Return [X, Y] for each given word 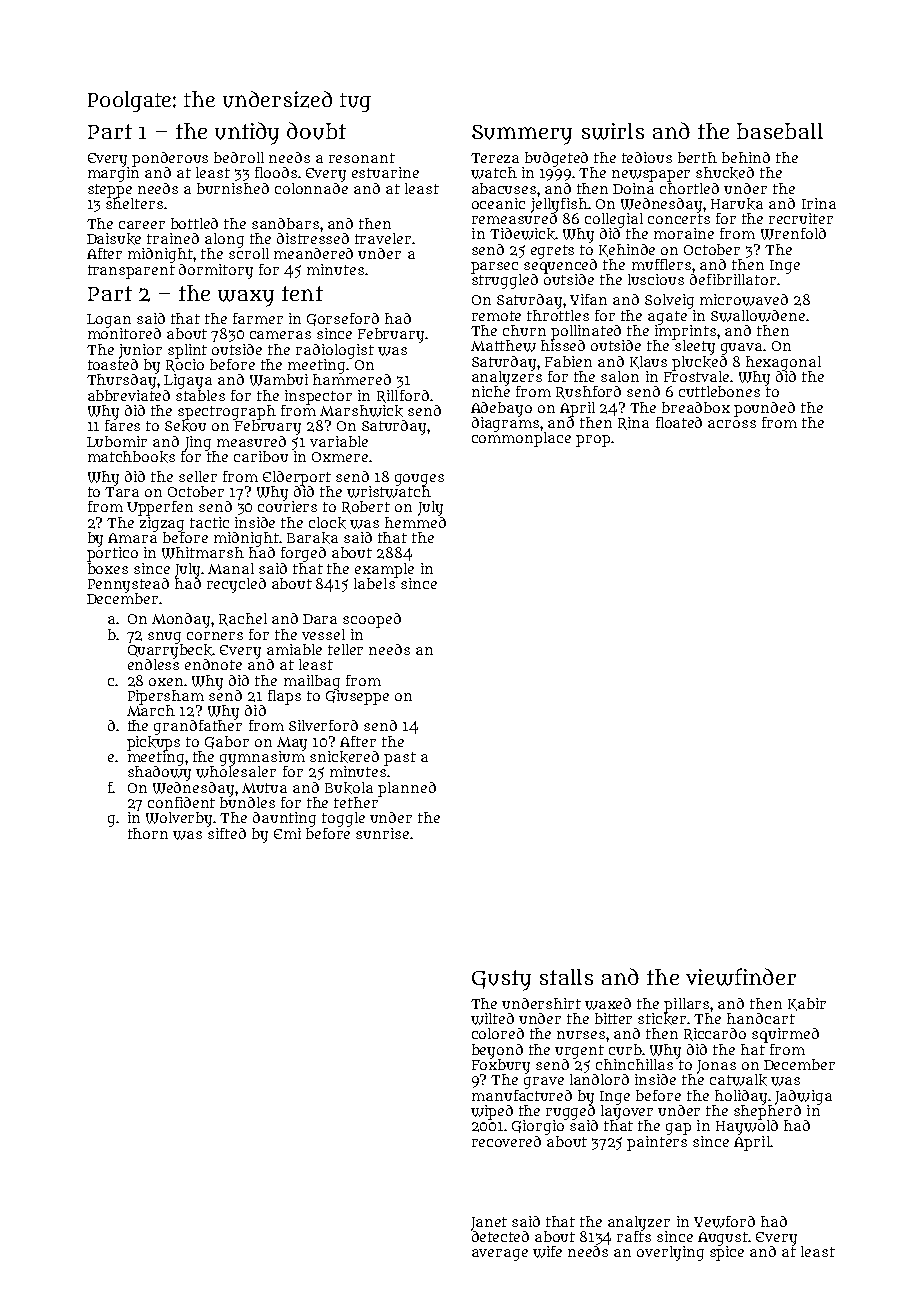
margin [113, 174]
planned [407, 789]
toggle [343, 819]
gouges [419, 480]
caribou [261, 456]
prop [593, 441]
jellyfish [559, 205]
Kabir [807, 1004]
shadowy [159, 773]
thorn [148, 833]
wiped [492, 1112]
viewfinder [741, 977]
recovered [506, 1141]
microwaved [744, 300]
